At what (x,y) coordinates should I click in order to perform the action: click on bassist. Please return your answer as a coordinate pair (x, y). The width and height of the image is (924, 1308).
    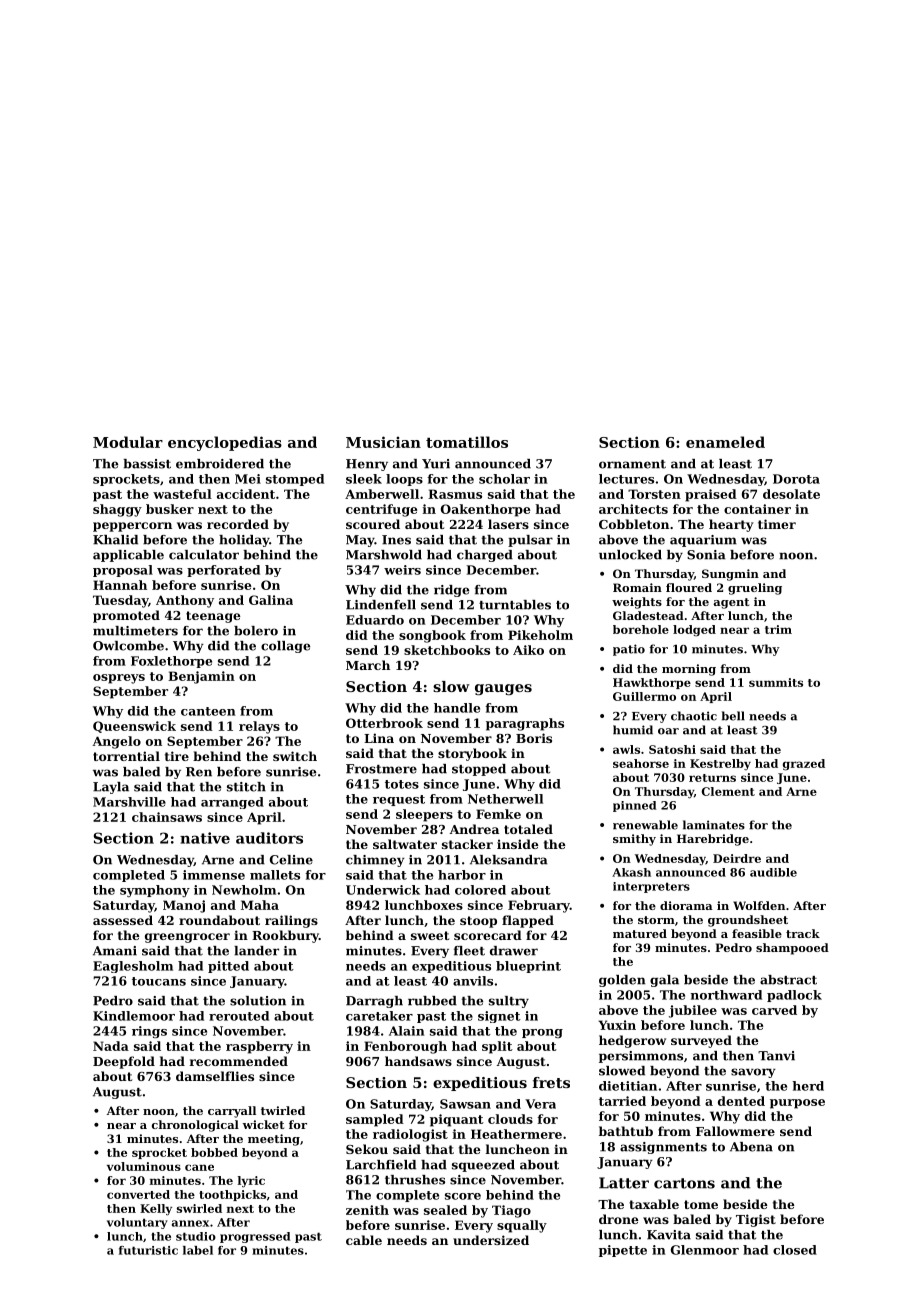
    Looking at the image, I should click on (147, 464).
